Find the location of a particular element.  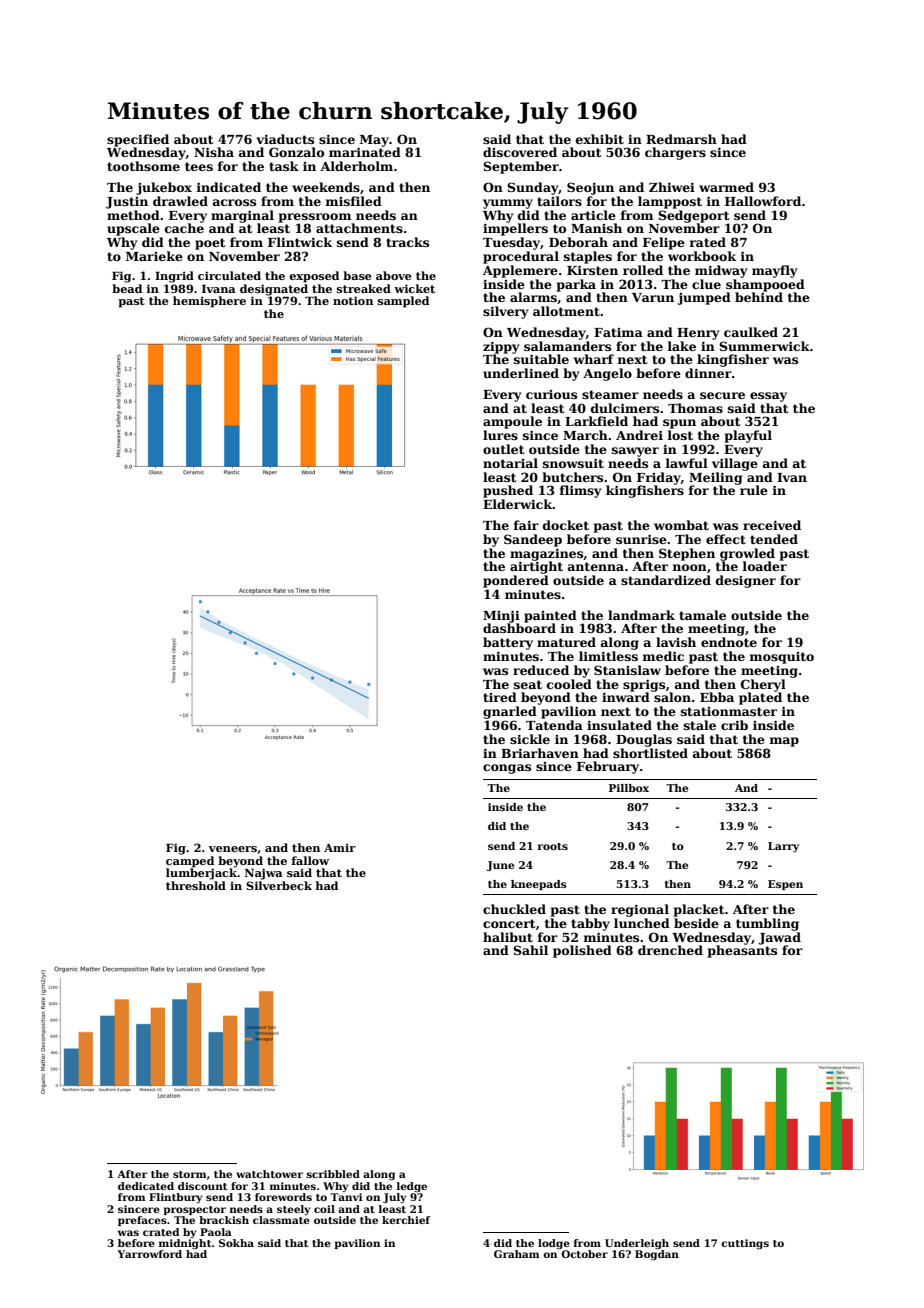

standardized is located at coordinates (666, 580).
